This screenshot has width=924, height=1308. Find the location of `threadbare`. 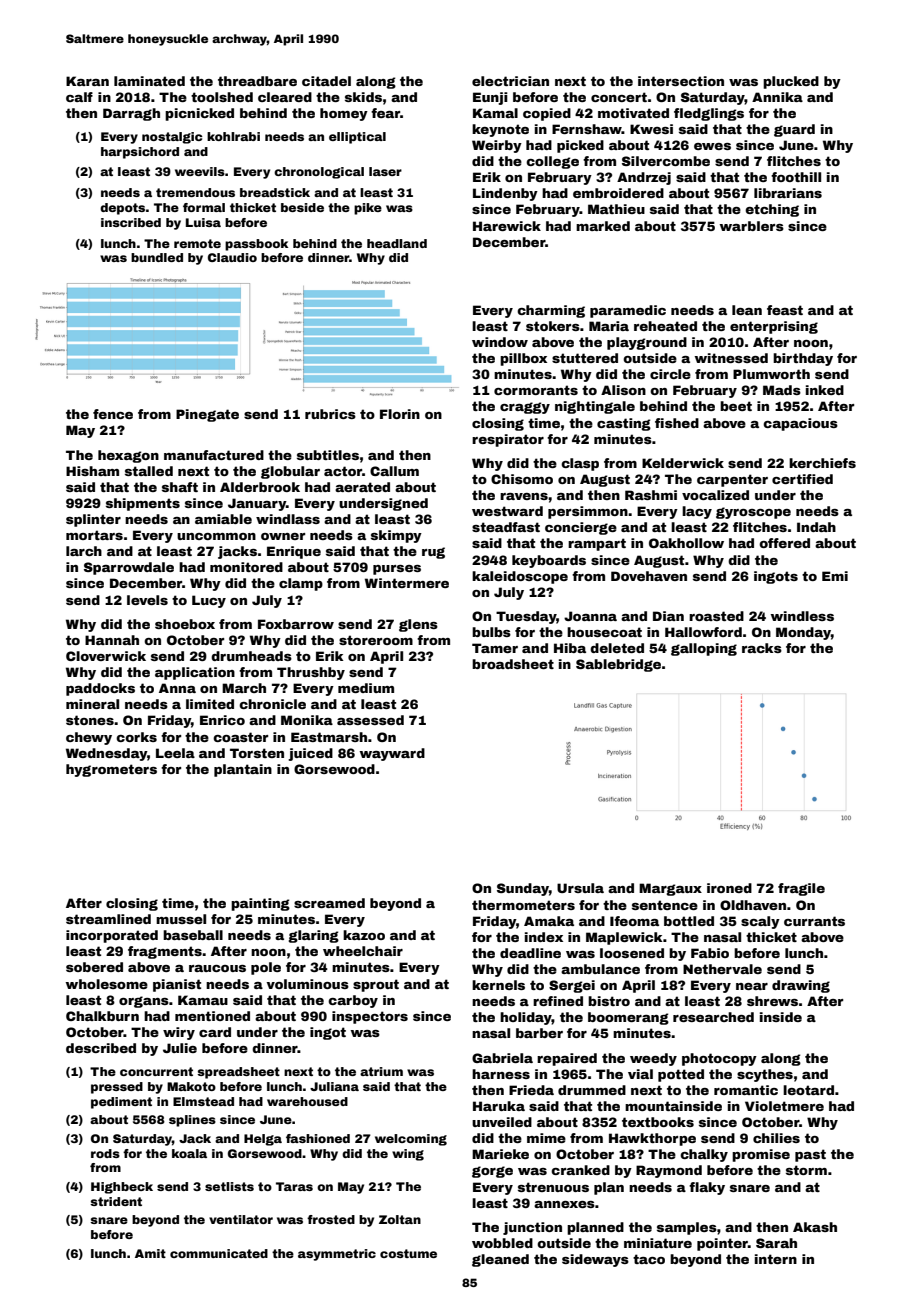

threadbare is located at coordinates (257, 81).
